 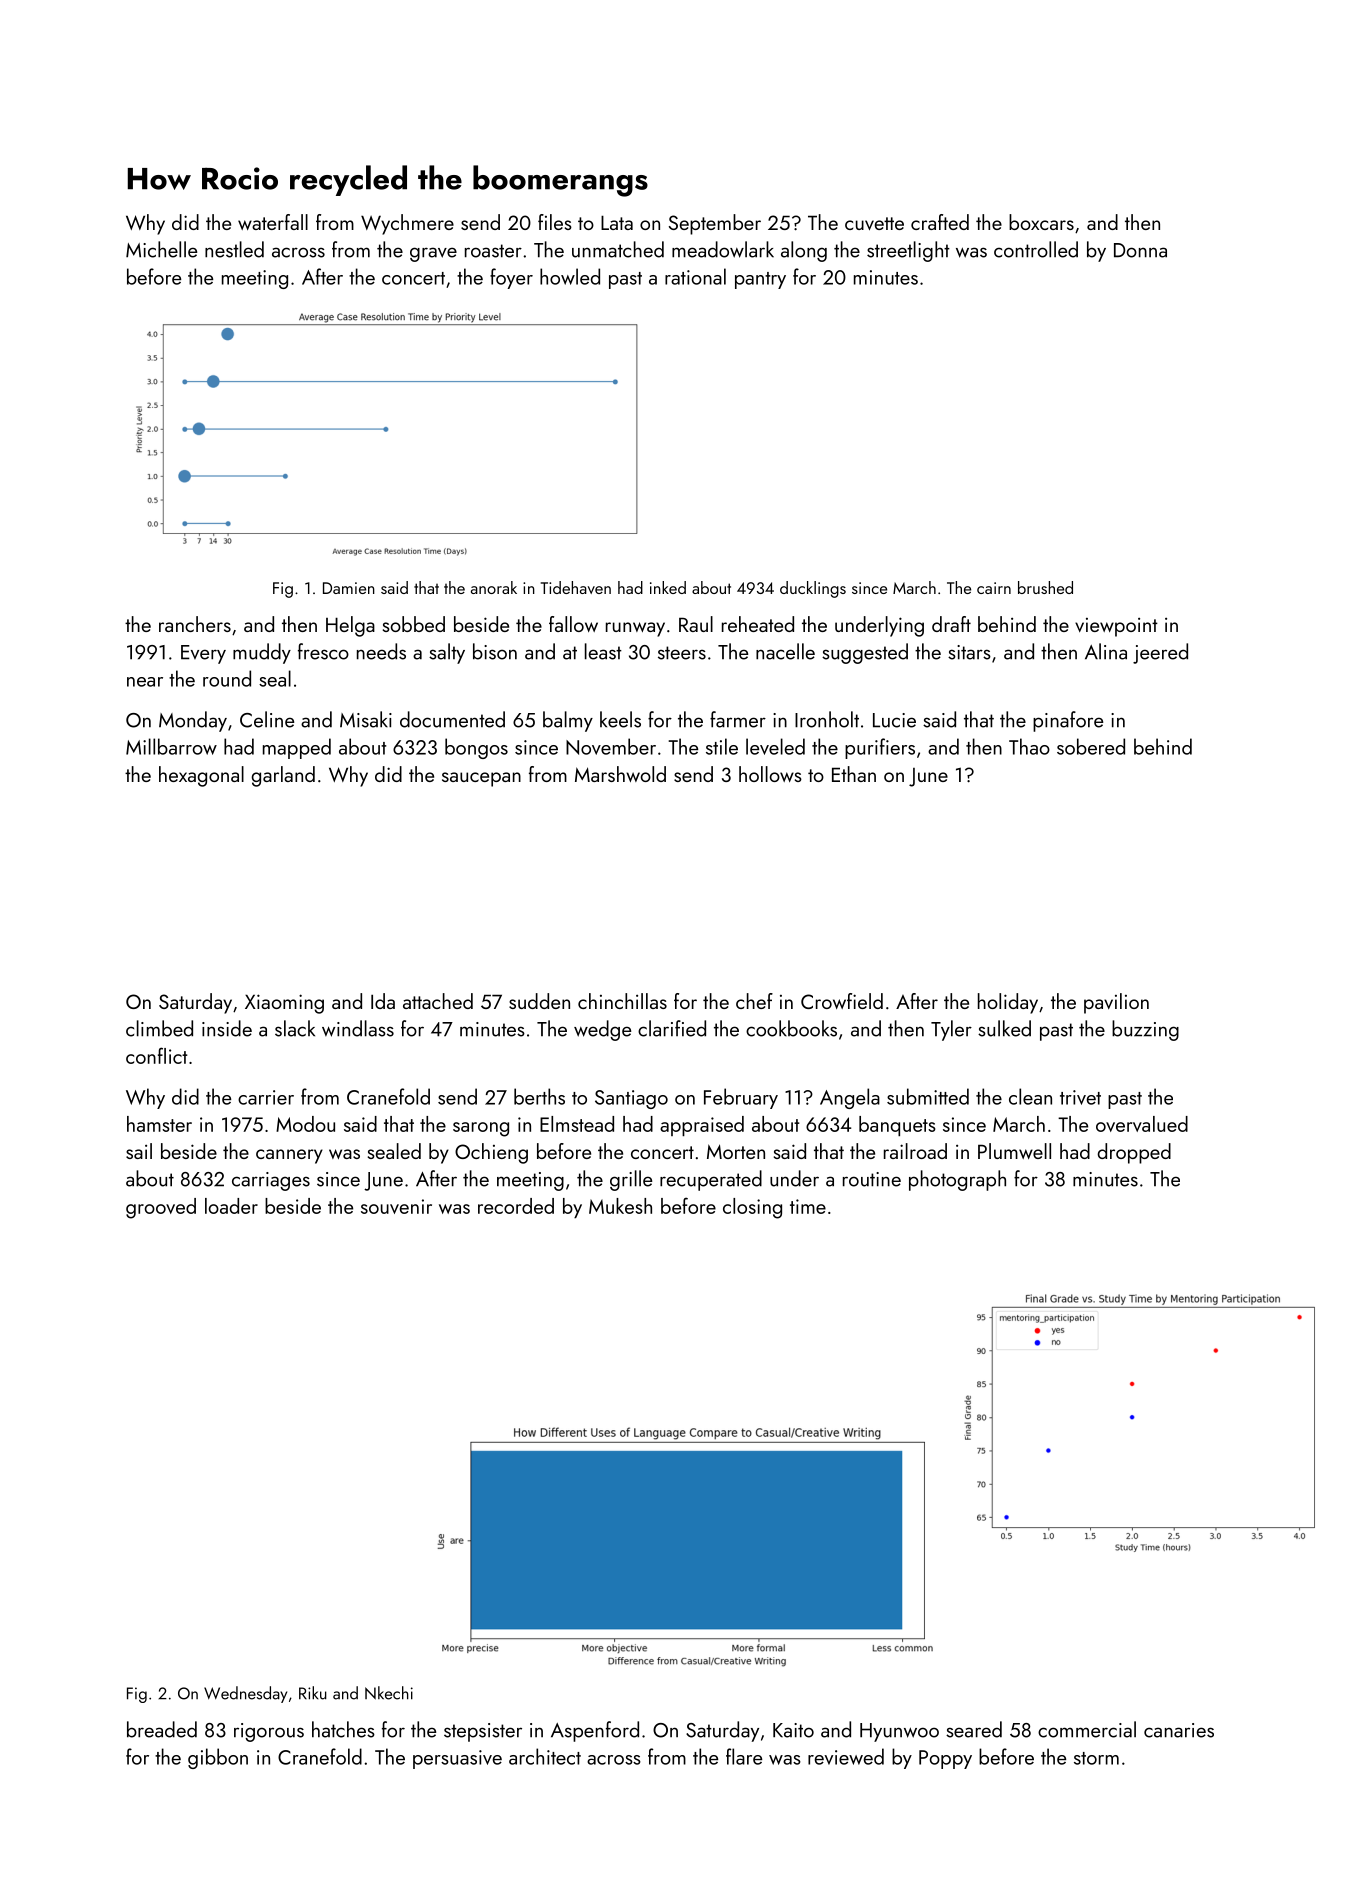 I want to click on closing, so click(x=752, y=1208).
